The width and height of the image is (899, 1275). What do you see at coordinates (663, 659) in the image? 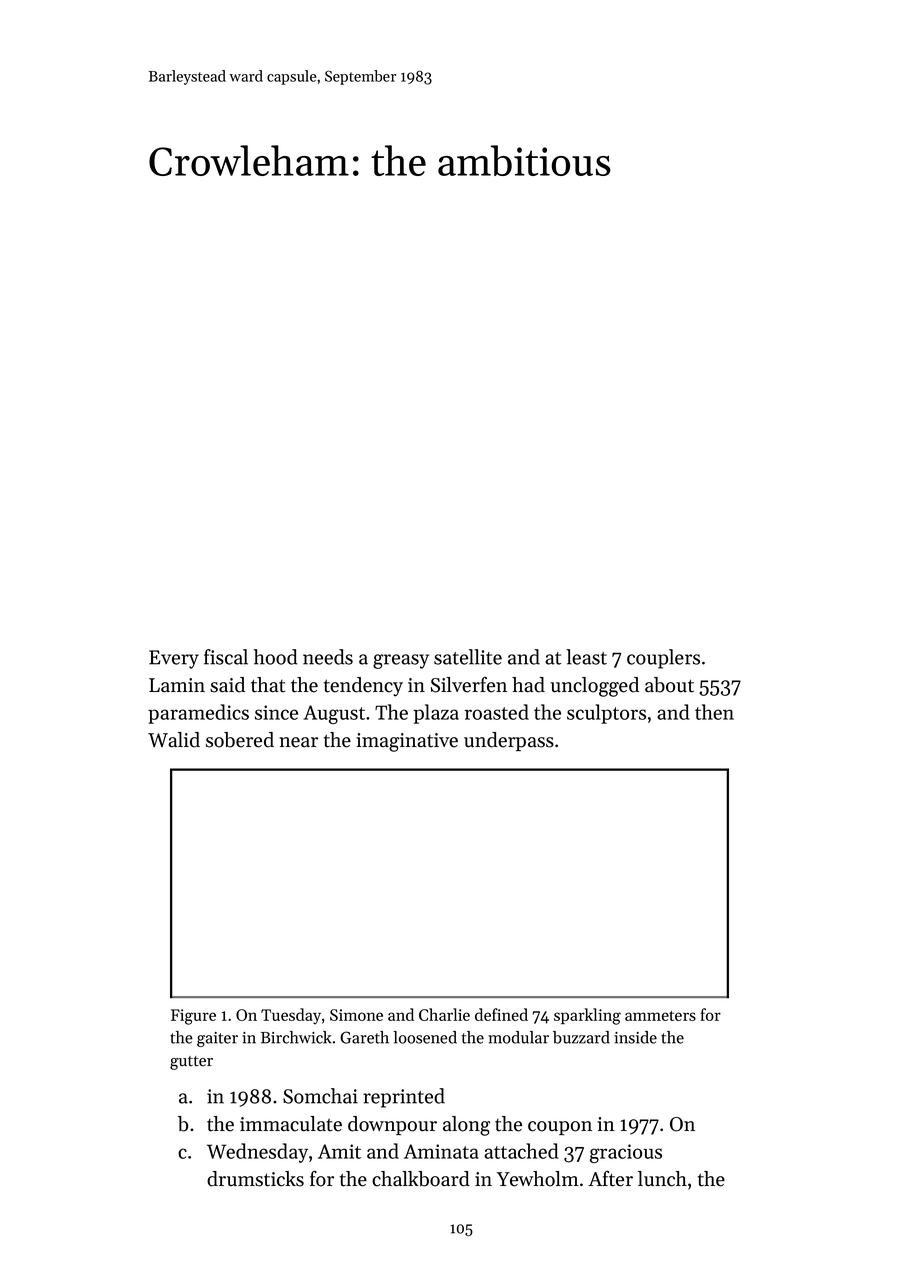
I see `couplers` at bounding box center [663, 659].
